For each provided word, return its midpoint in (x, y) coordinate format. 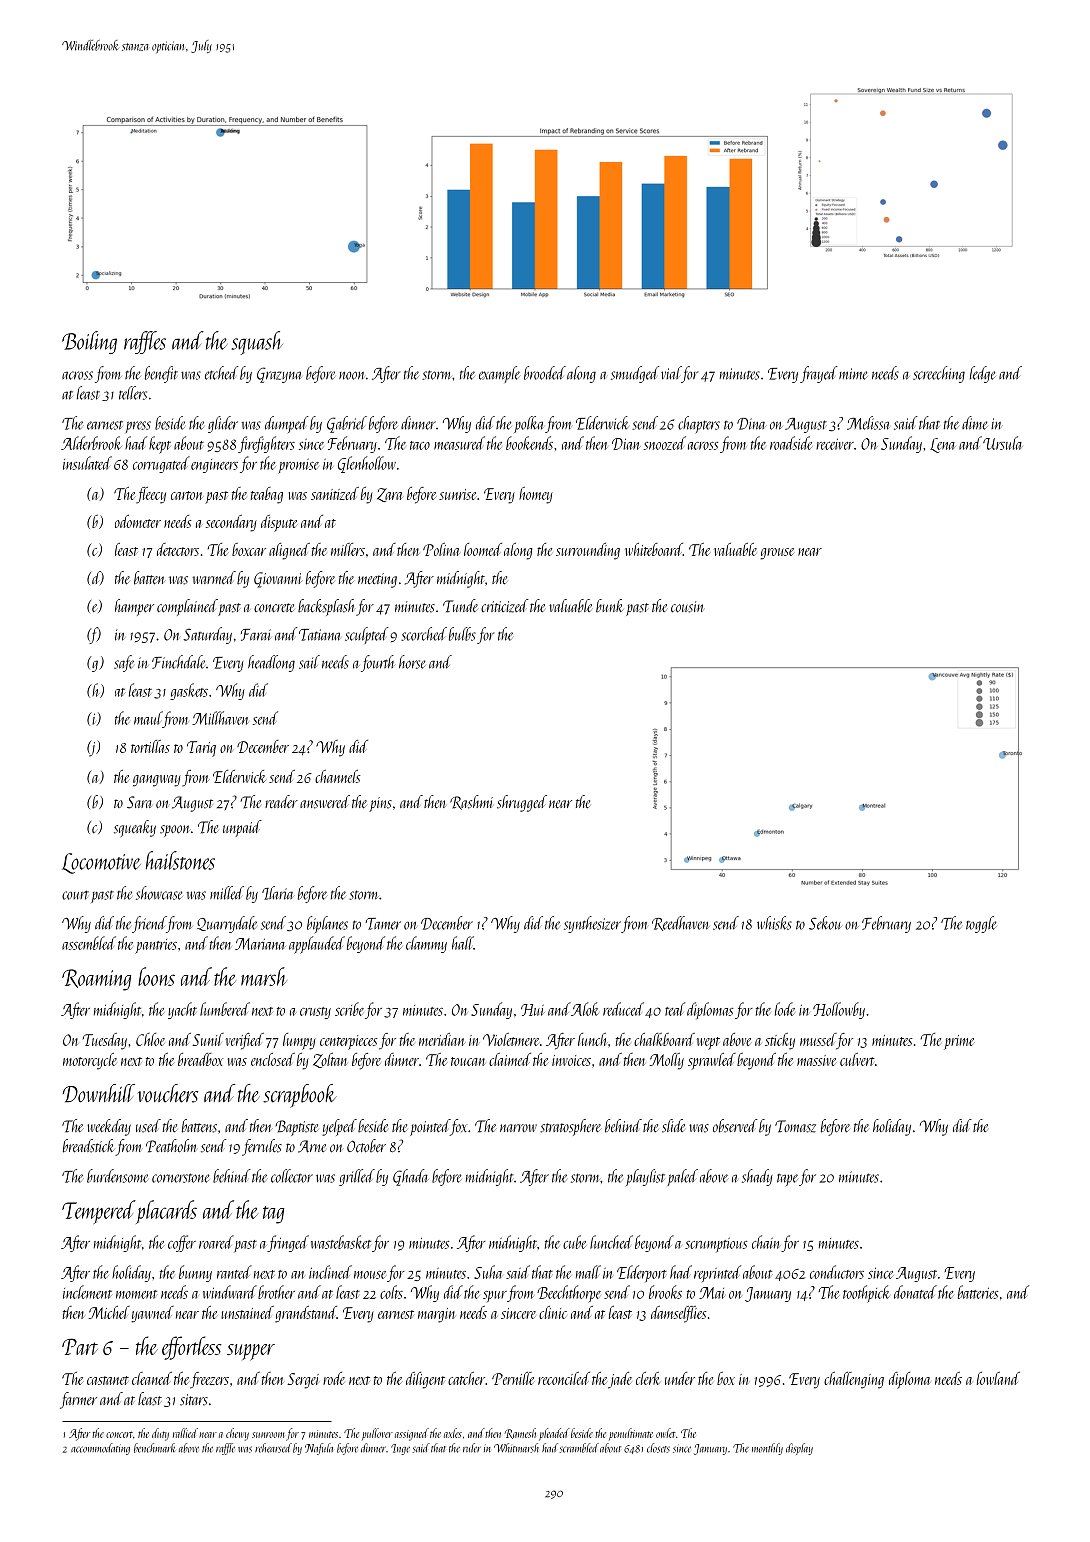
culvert (857, 1059)
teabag (267, 495)
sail (309, 662)
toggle (981, 924)
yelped (339, 1127)
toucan (468, 1061)
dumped (287, 424)
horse (412, 662)
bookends (529, 443)
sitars (194, 1400)
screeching (939, 374)
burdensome (117, 1176)
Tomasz (795, 1126)
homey (536, 495)
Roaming (96, 980)
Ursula (1003, 443)
